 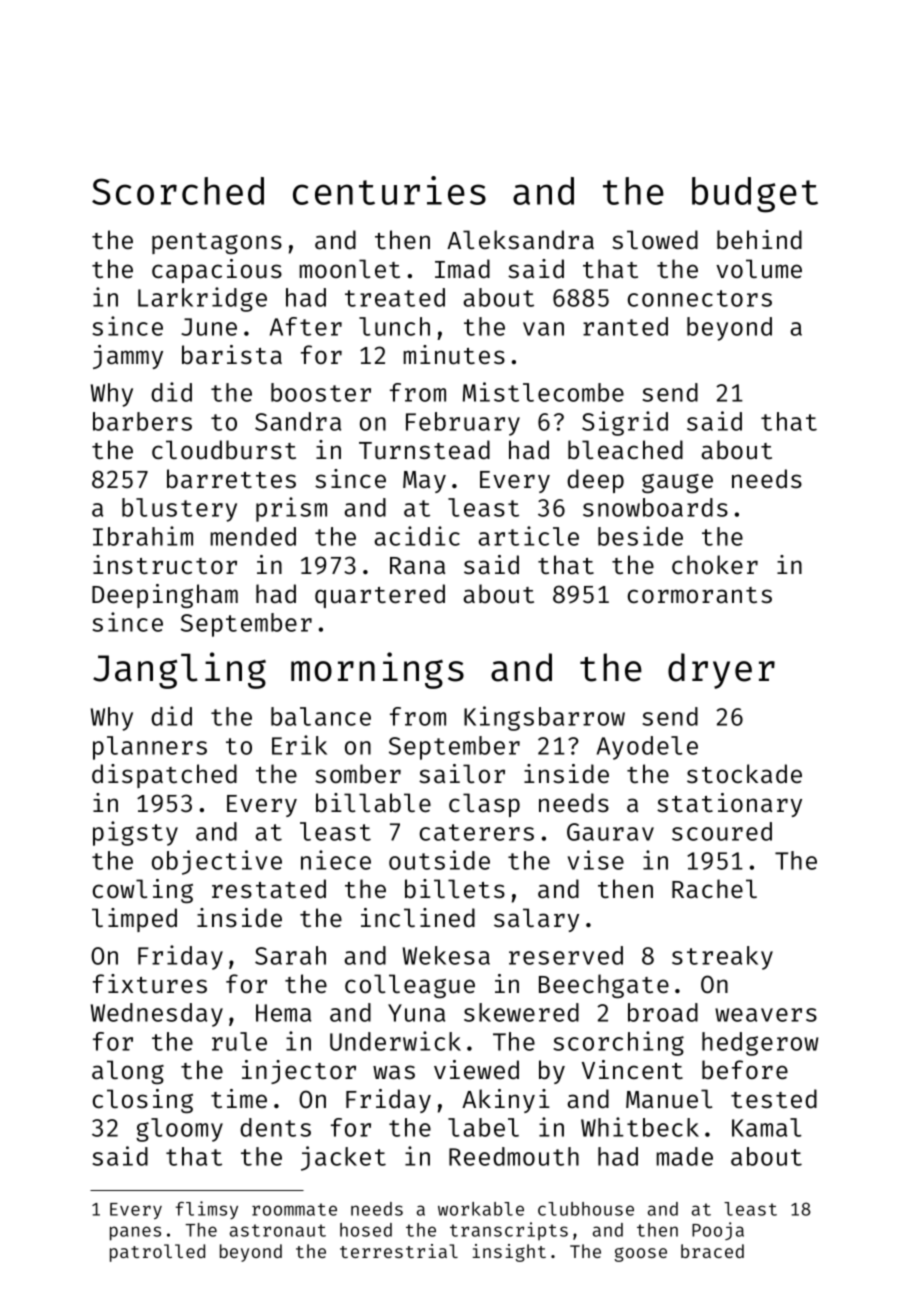 What do you see at coordinates (275, 1127) in the document?
I see `dents` at bounding box center [275, 1127].
